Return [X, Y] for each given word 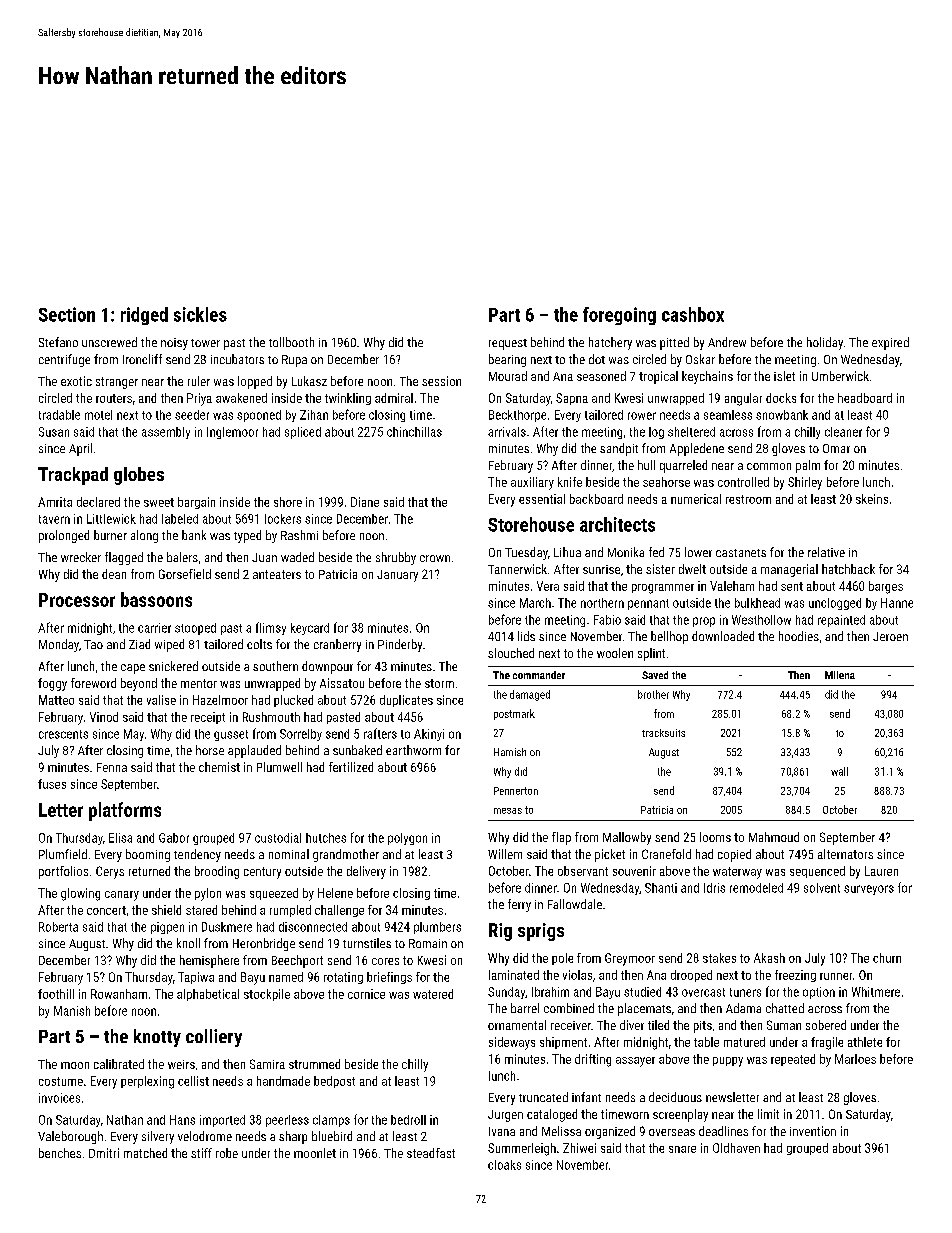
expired [890, 343]
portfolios [63, 872]
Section [67, 314]
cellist [193, 1081]
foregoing [619, 316]
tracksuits [663, 733]
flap [561, 838]
